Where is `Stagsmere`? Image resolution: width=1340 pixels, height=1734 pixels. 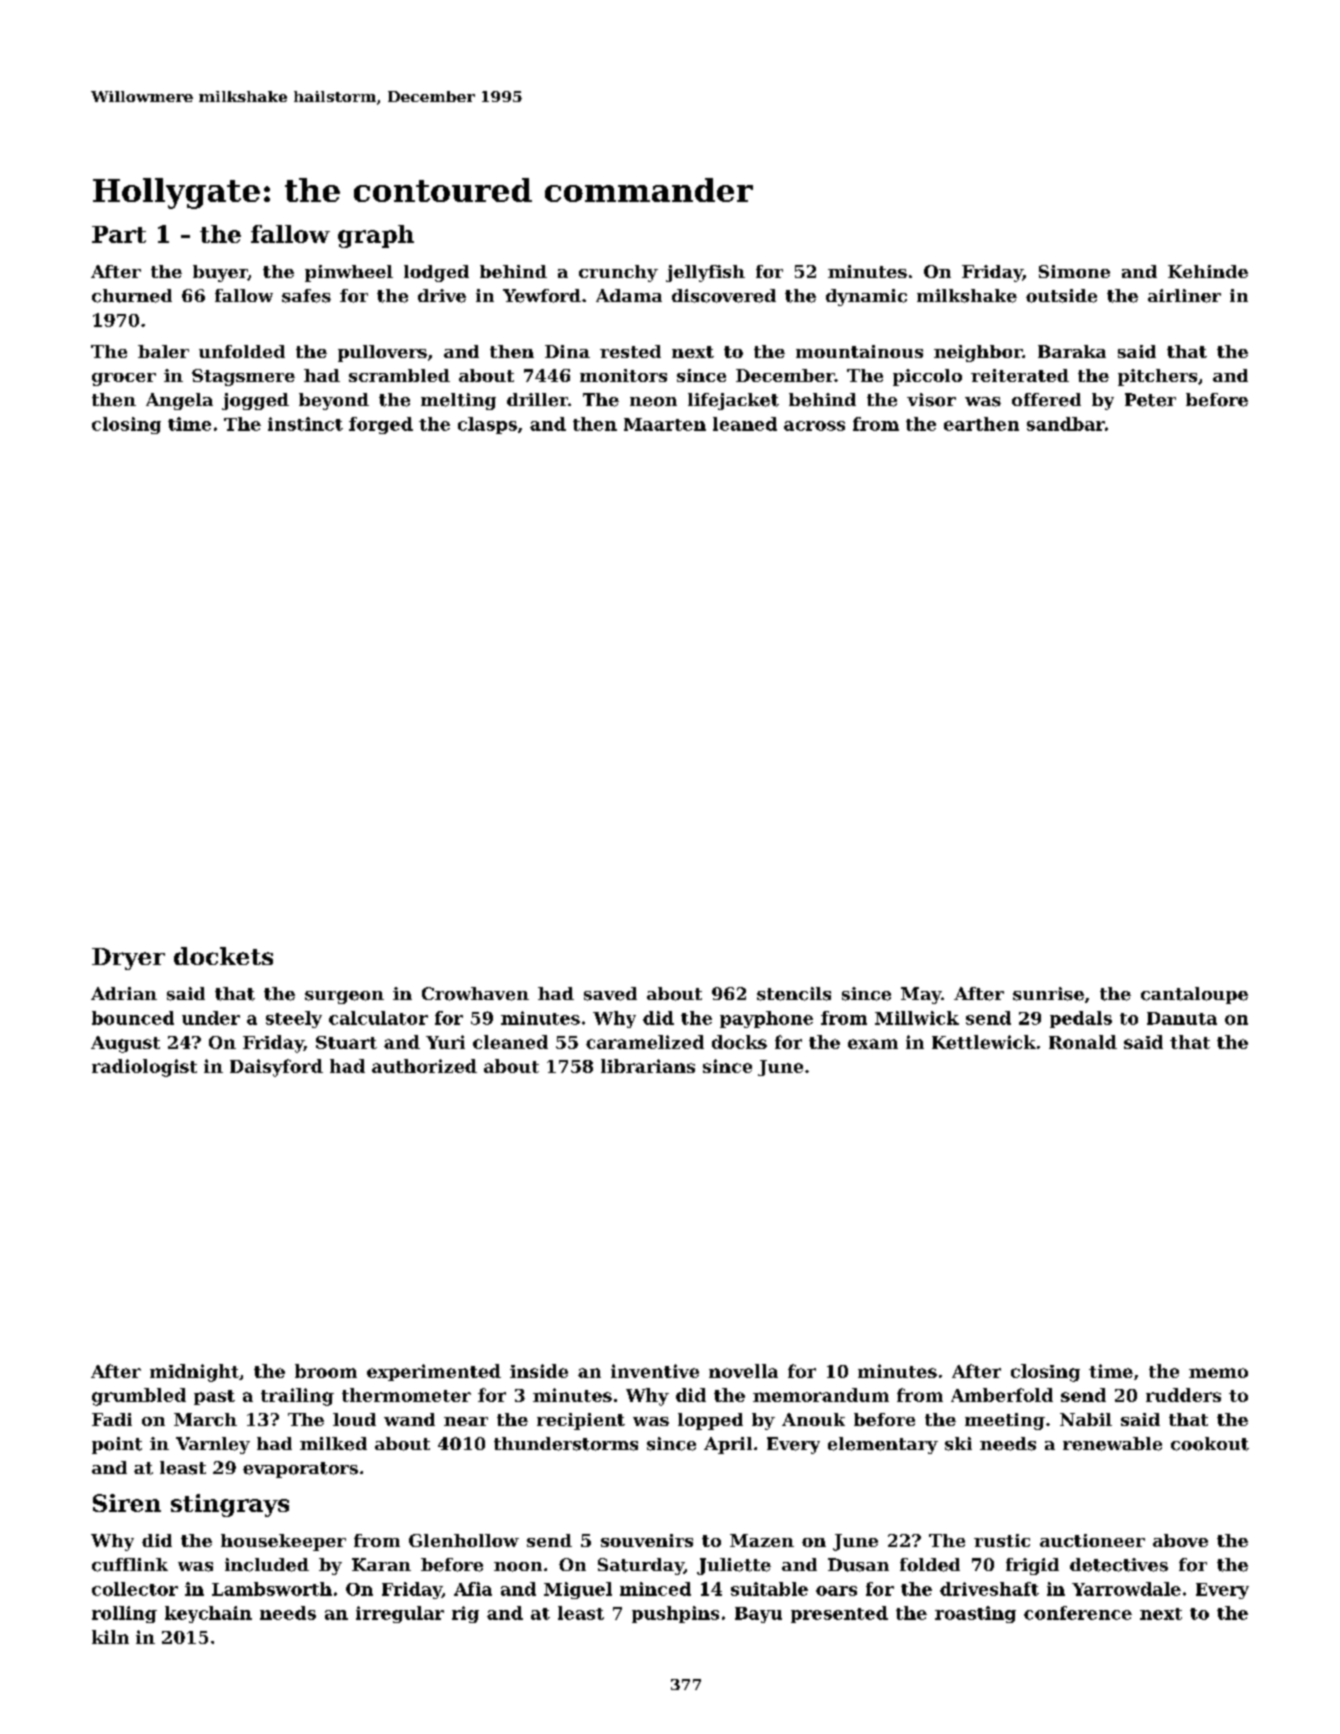
Stagsmere is located at coordinates (243, 377).
